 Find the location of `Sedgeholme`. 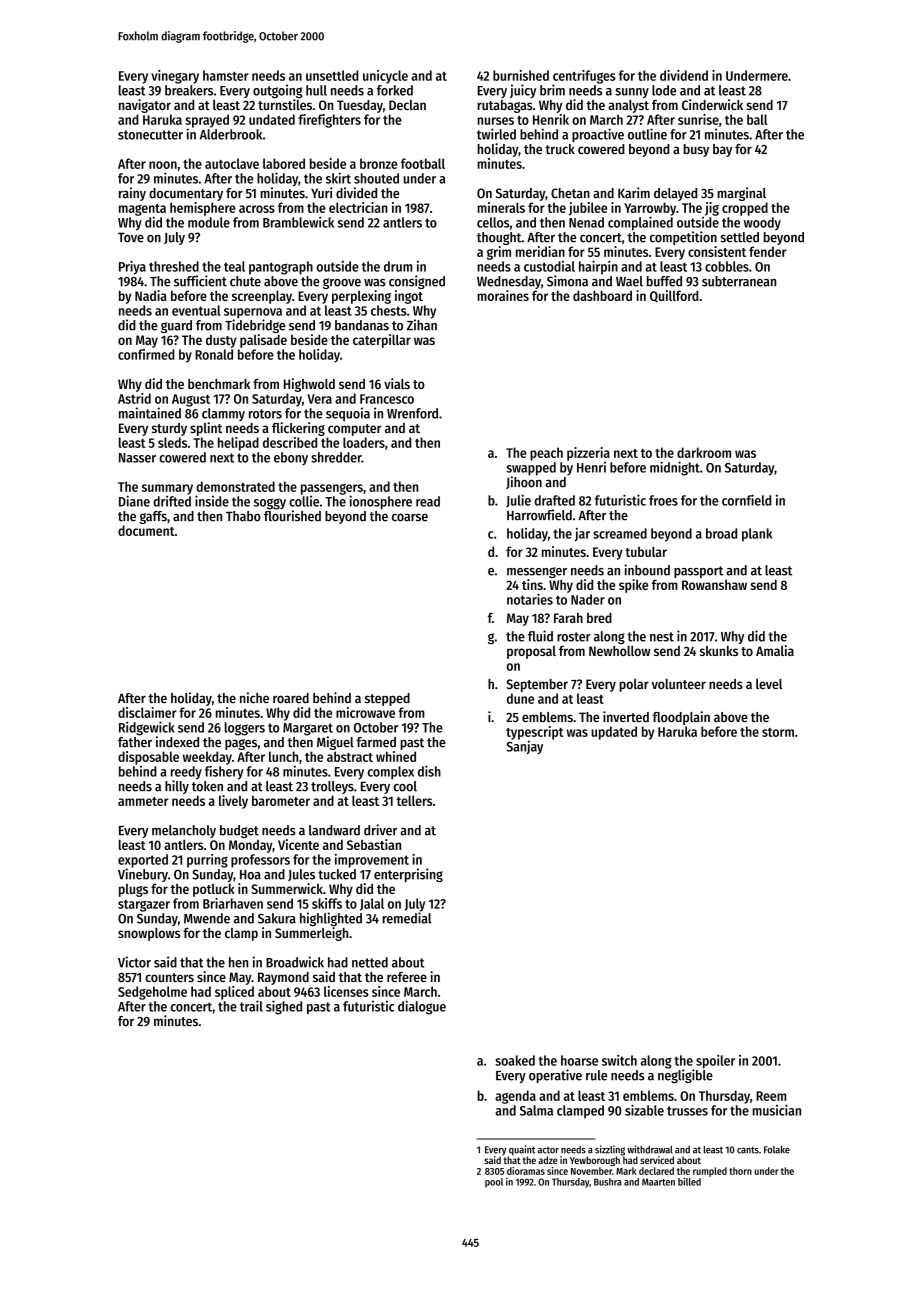

Sedgeholme is located at coordinates (152, 993).
